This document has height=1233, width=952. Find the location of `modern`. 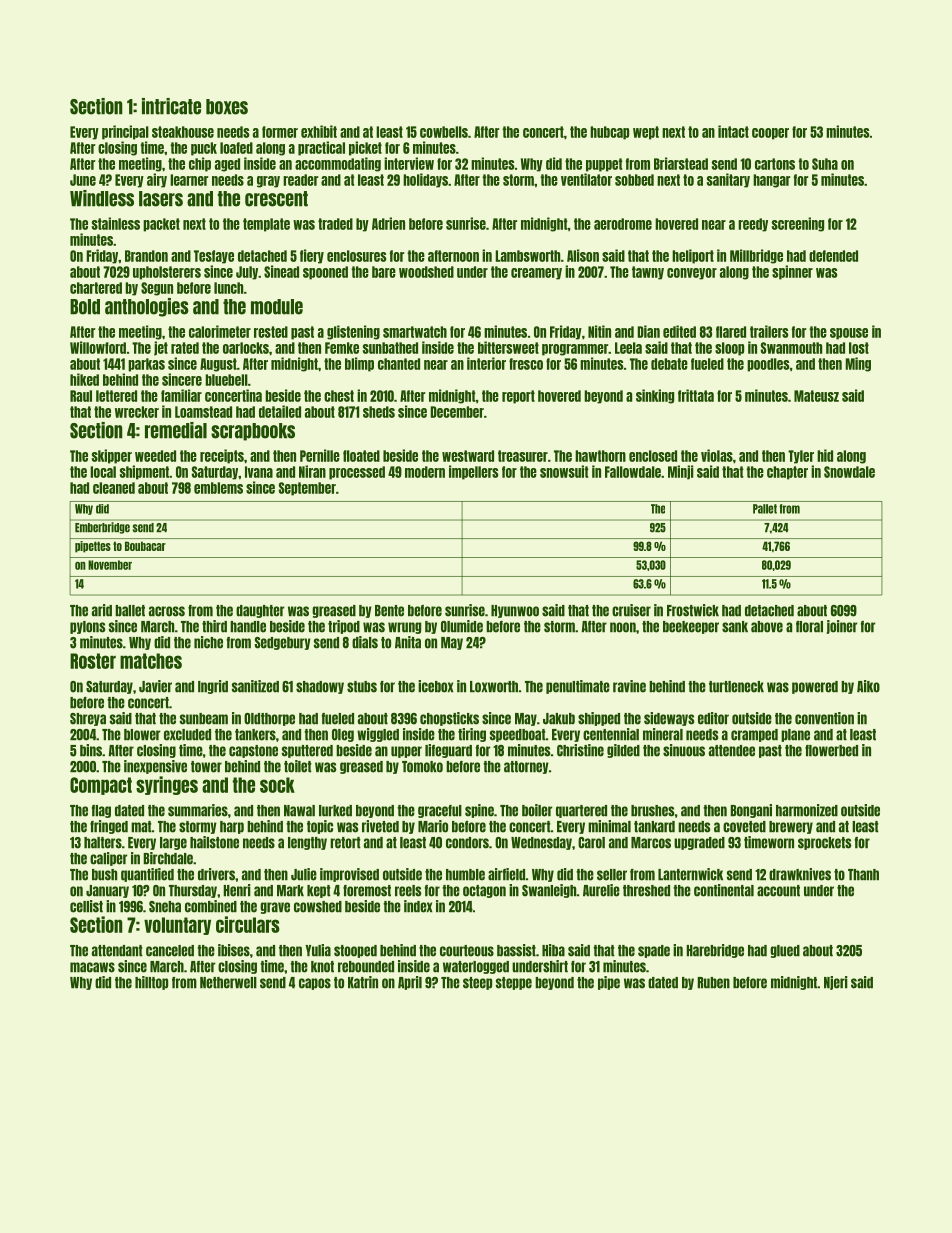

modern is located at coordinates (425, 472).
